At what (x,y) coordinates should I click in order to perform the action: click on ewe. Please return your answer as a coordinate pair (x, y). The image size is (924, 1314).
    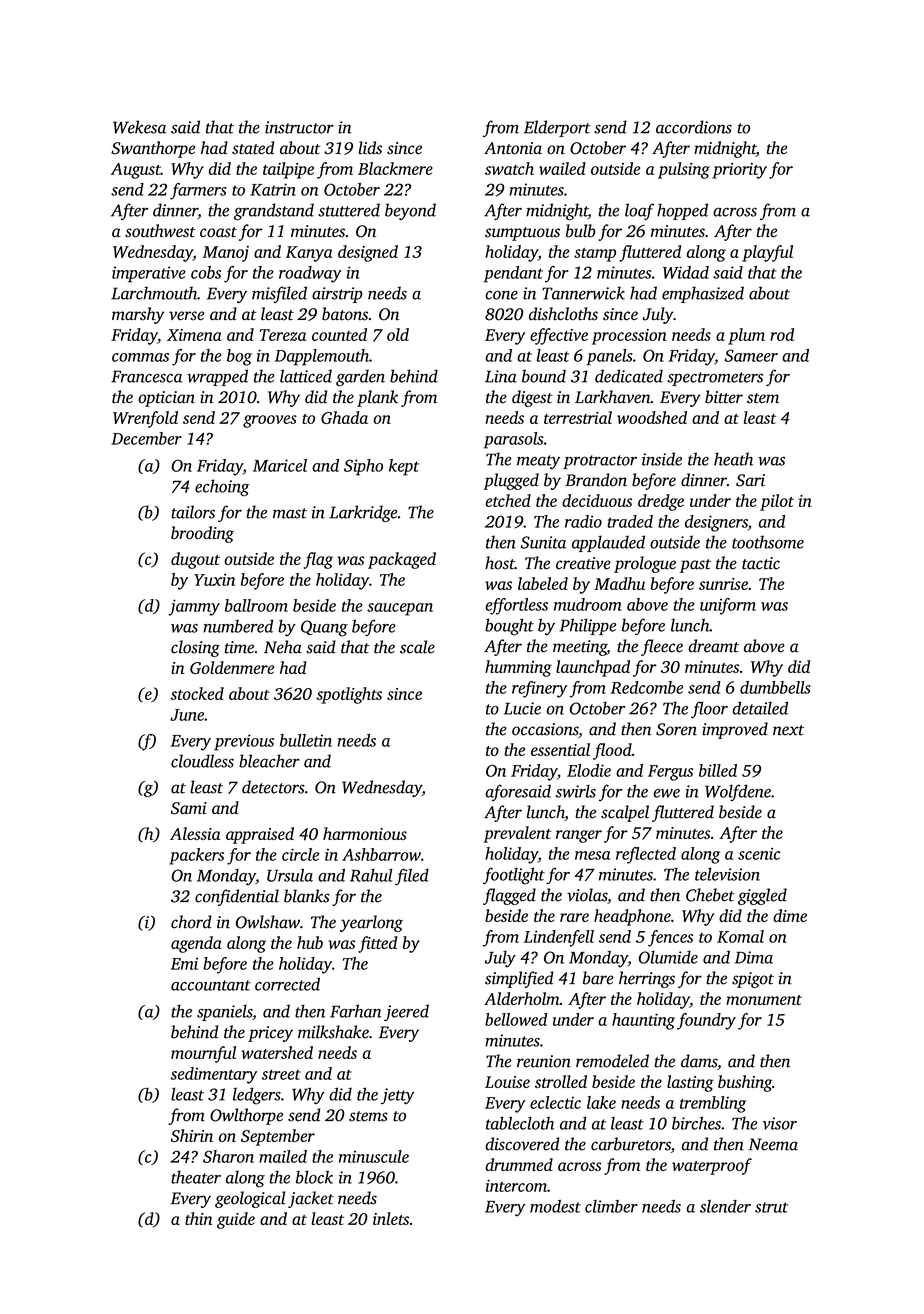
    Looking at the image, I should click on (666, 793).
